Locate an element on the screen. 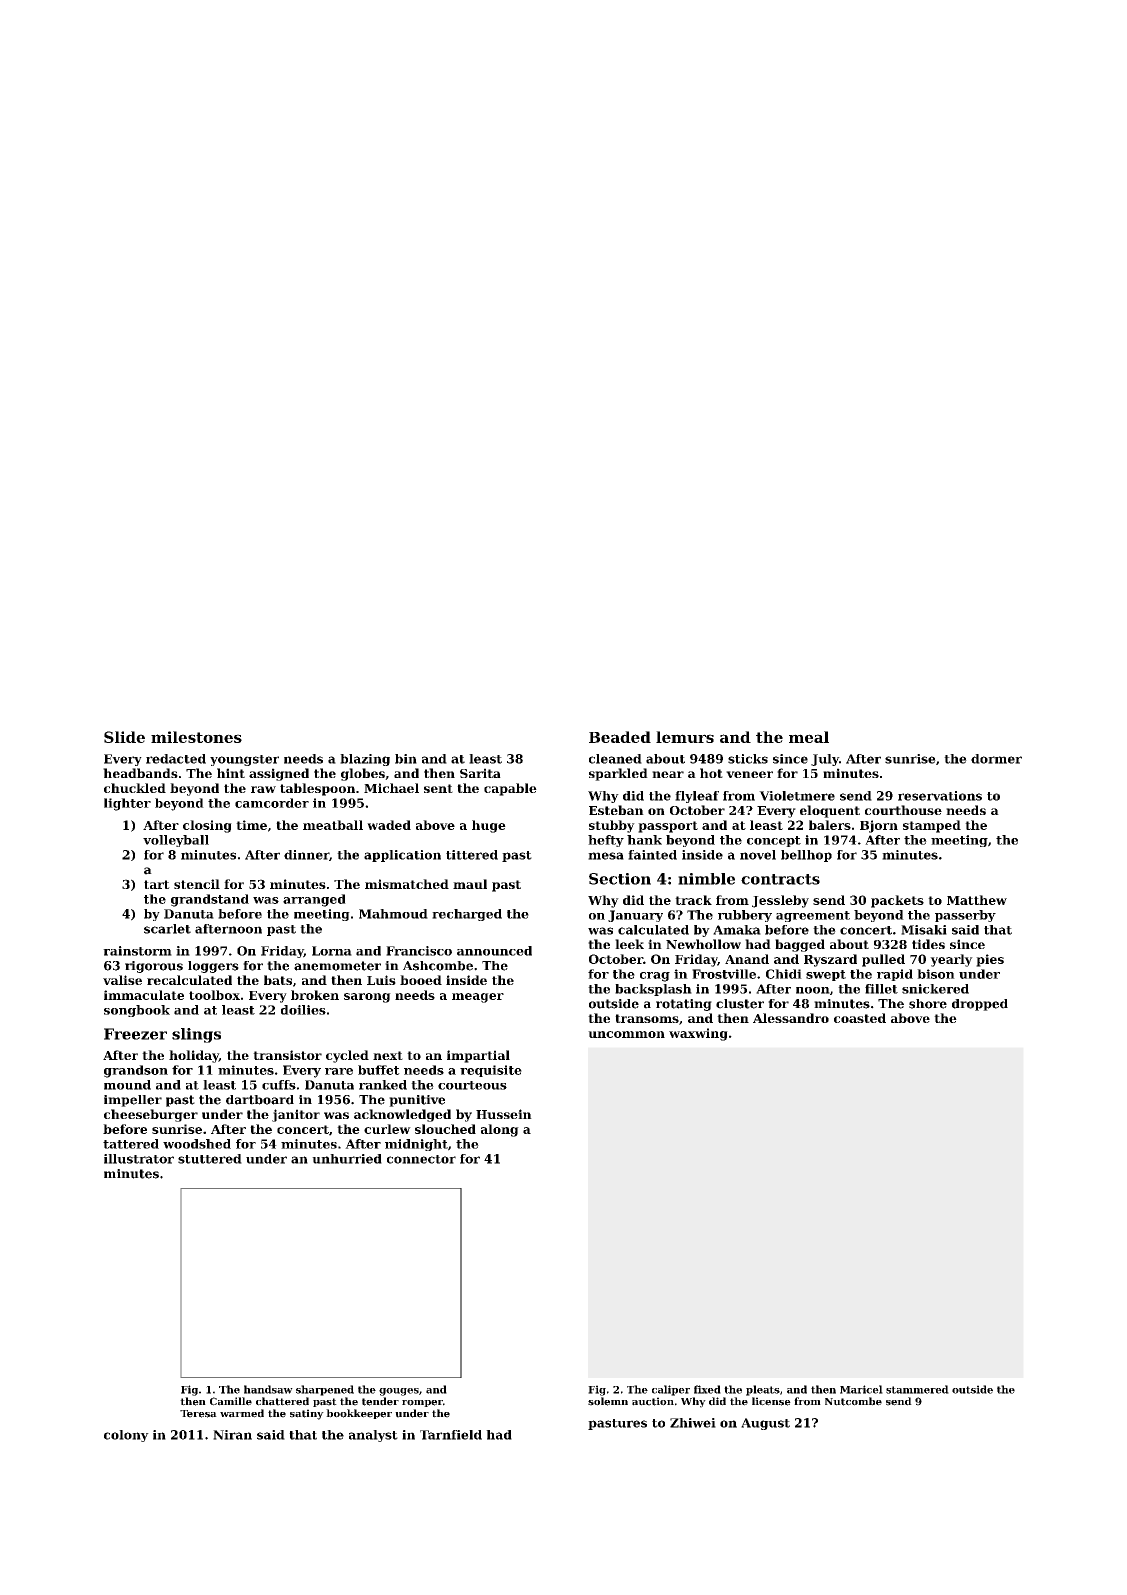  meatball is located at coordinates (333, 825).
